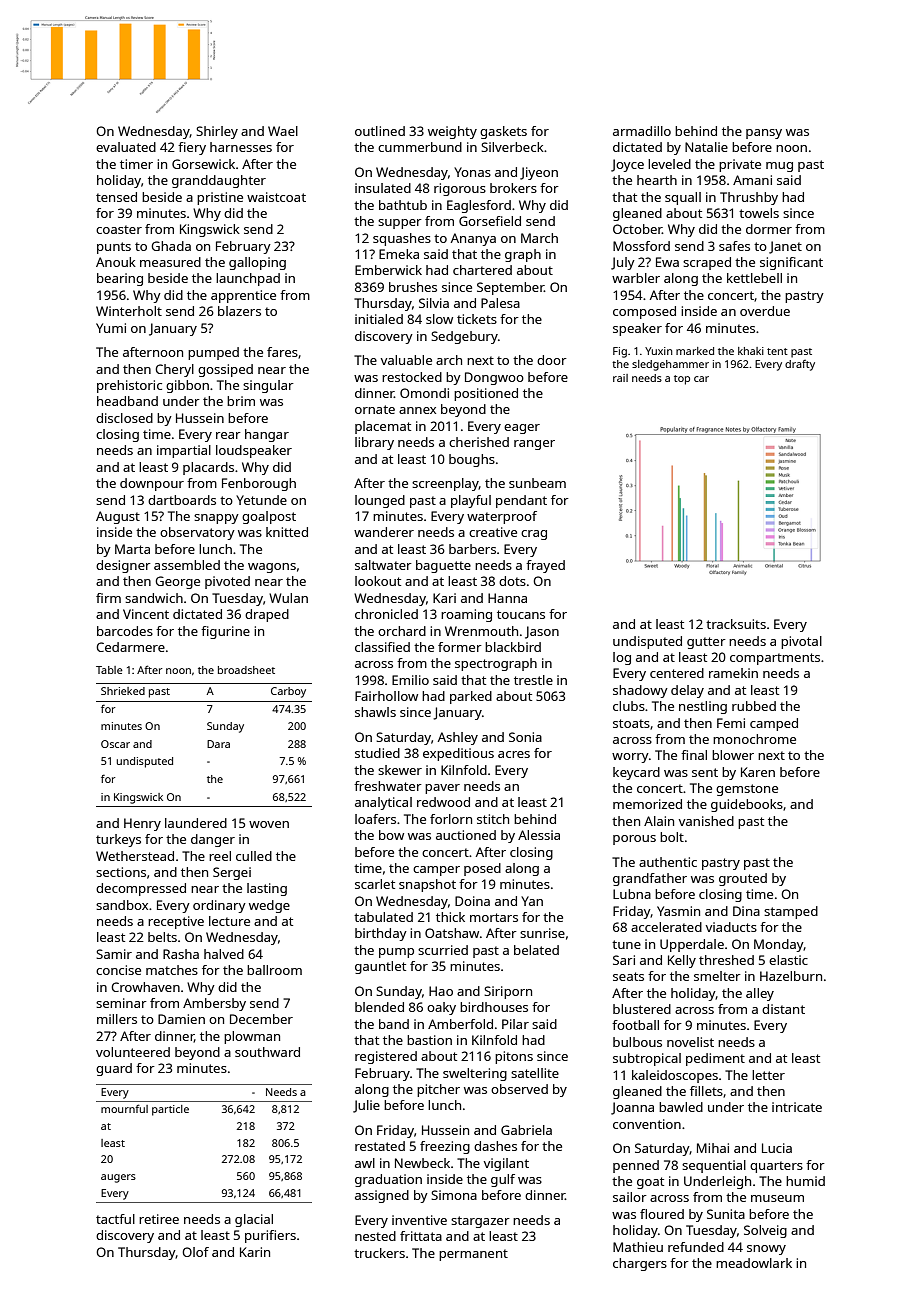 The width and height of the screenshot is (924, 1308). I want to click on Olof, so click(195, 1252).
